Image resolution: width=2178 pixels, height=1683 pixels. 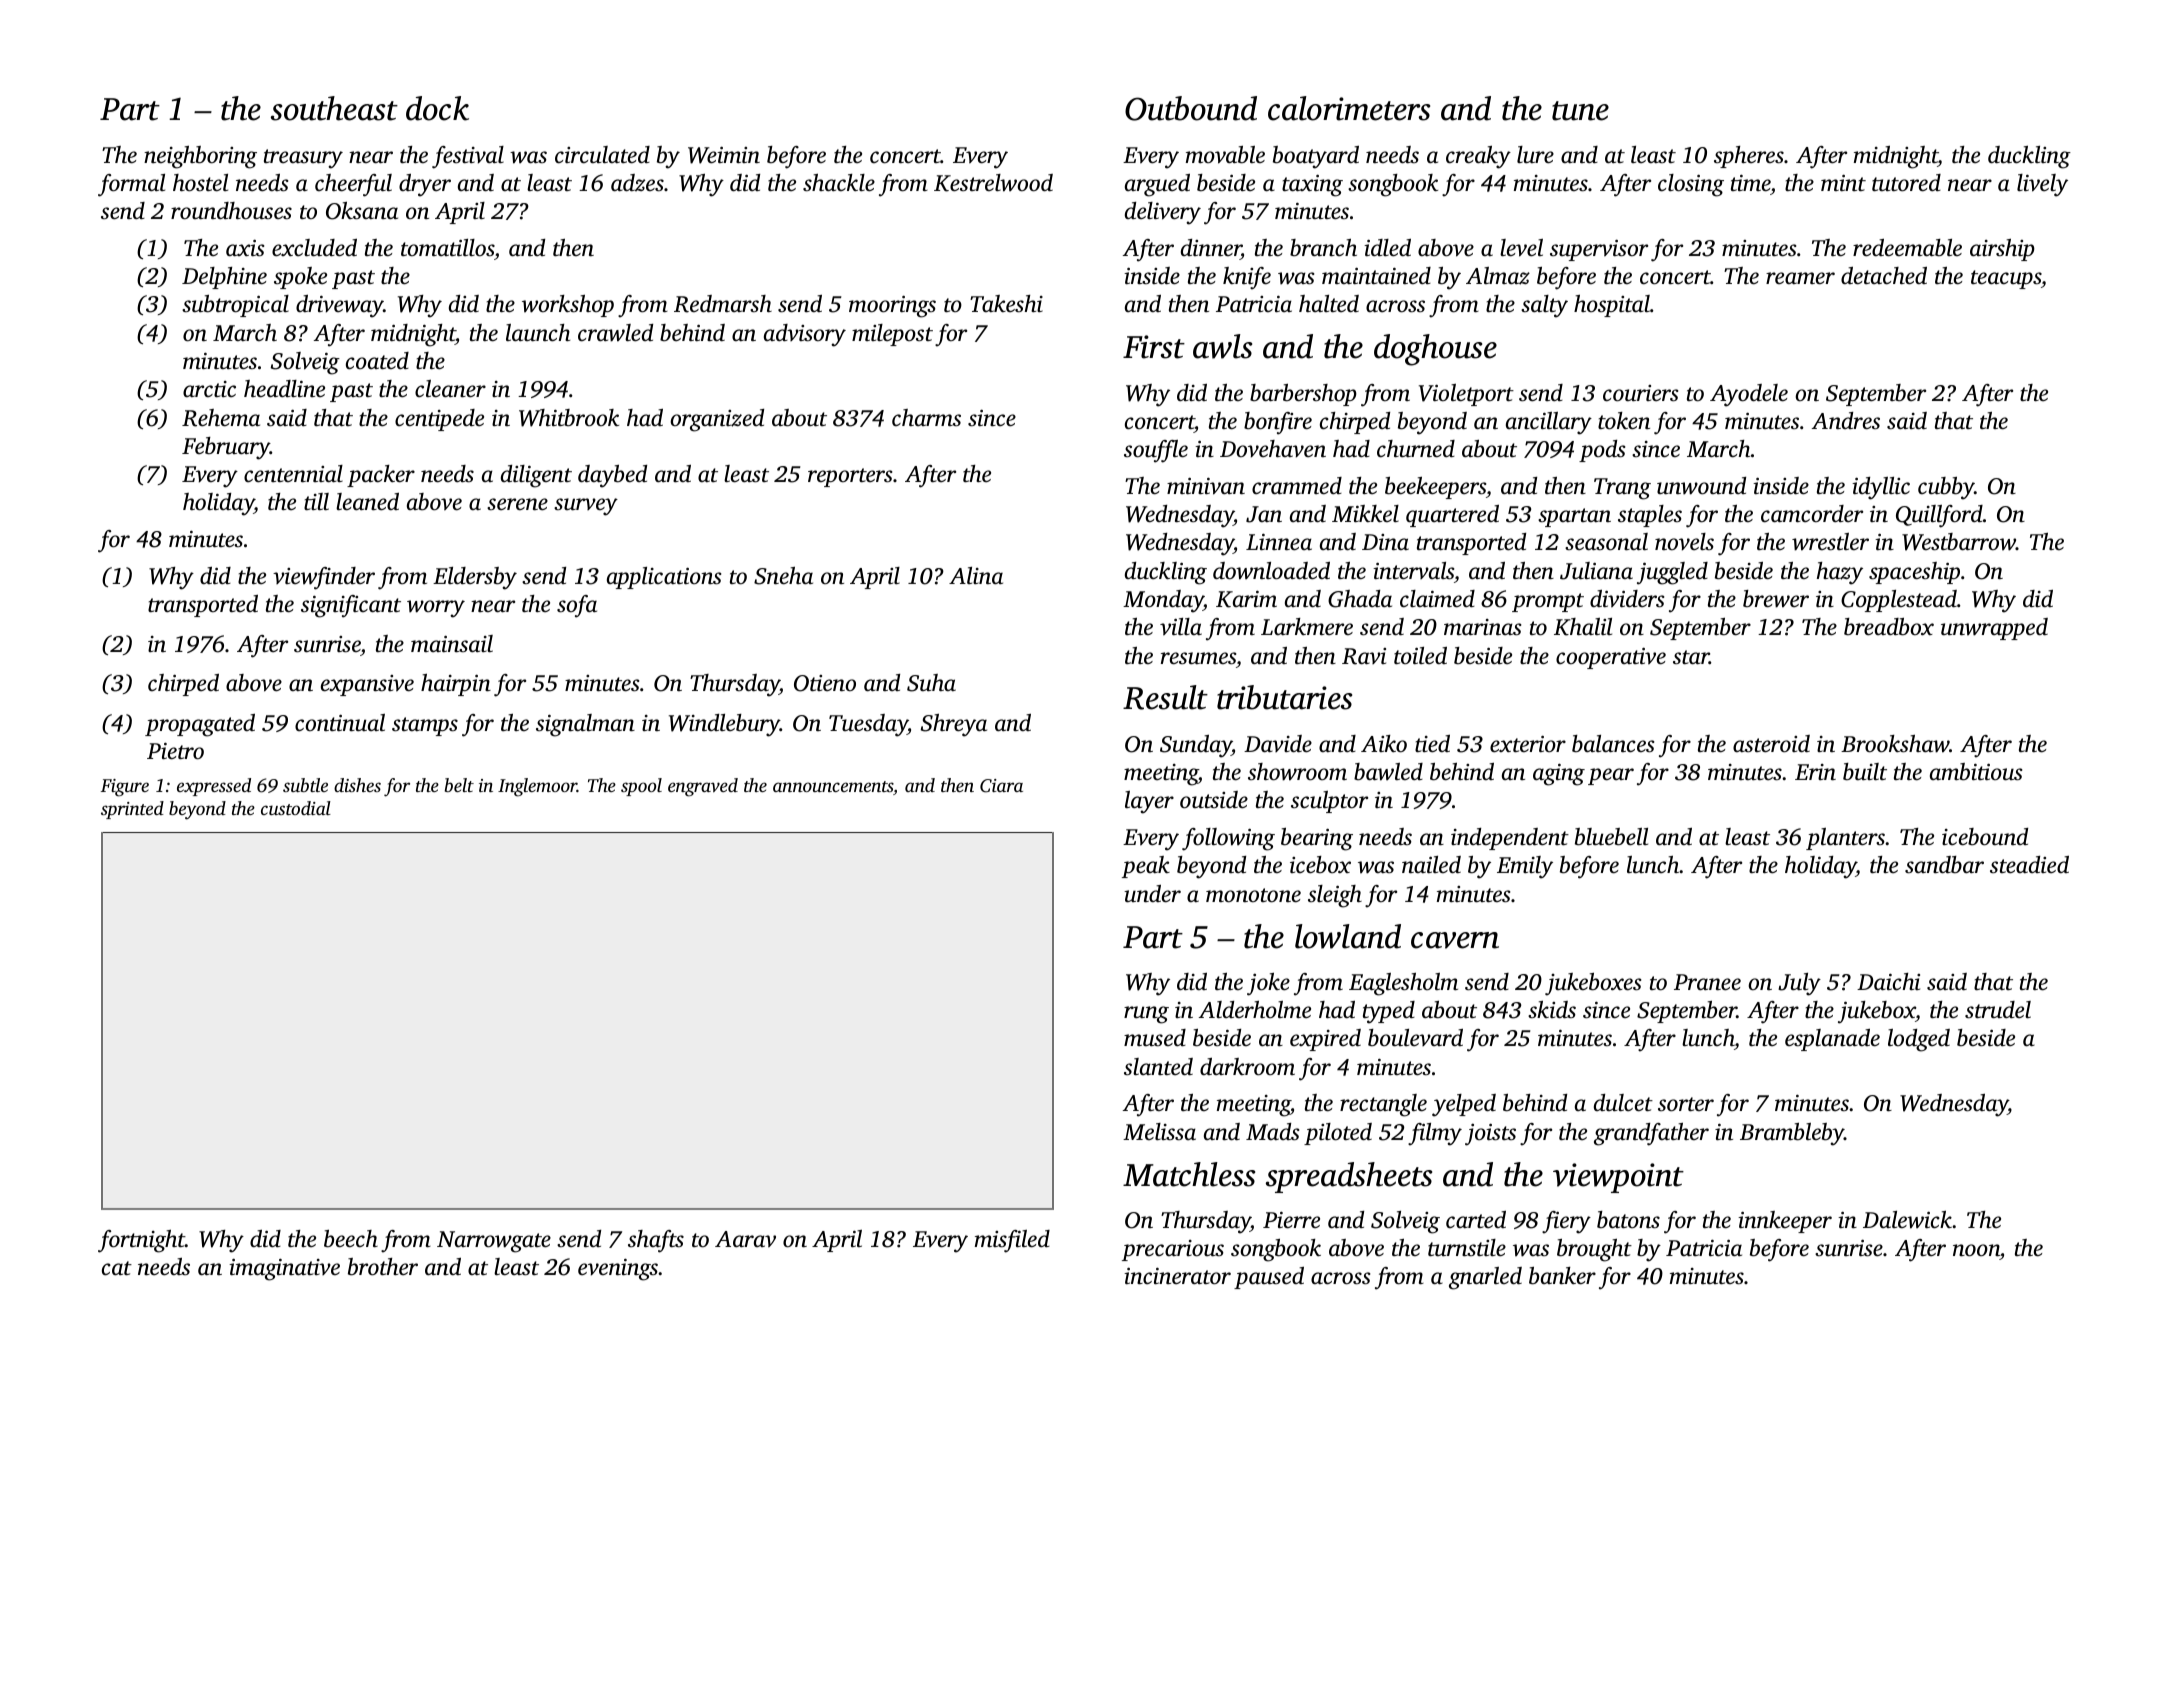 I want to click on Ayodele, so click(x=1749, y=395).
